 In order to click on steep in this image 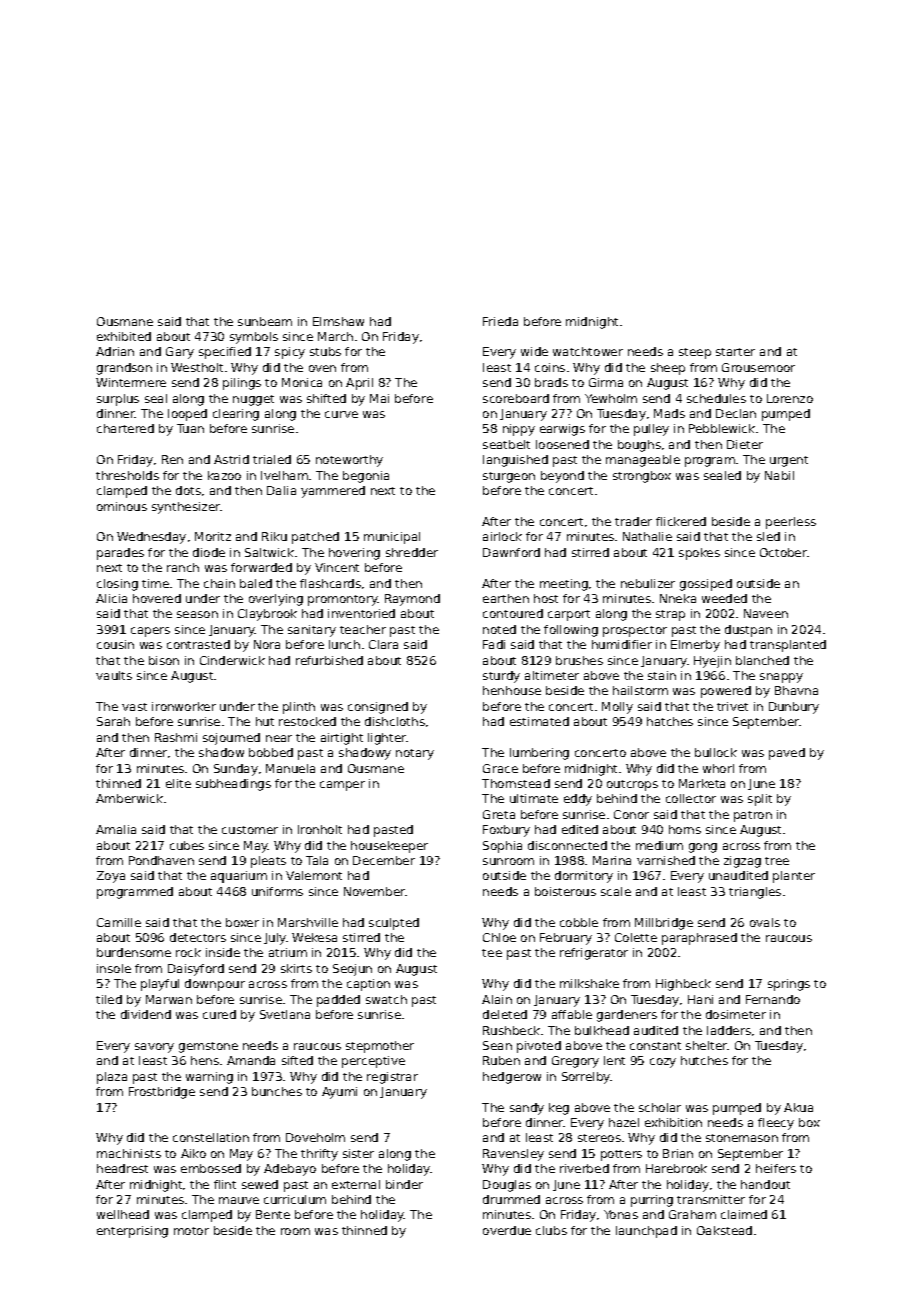, I will do `click(695, 353)`.
